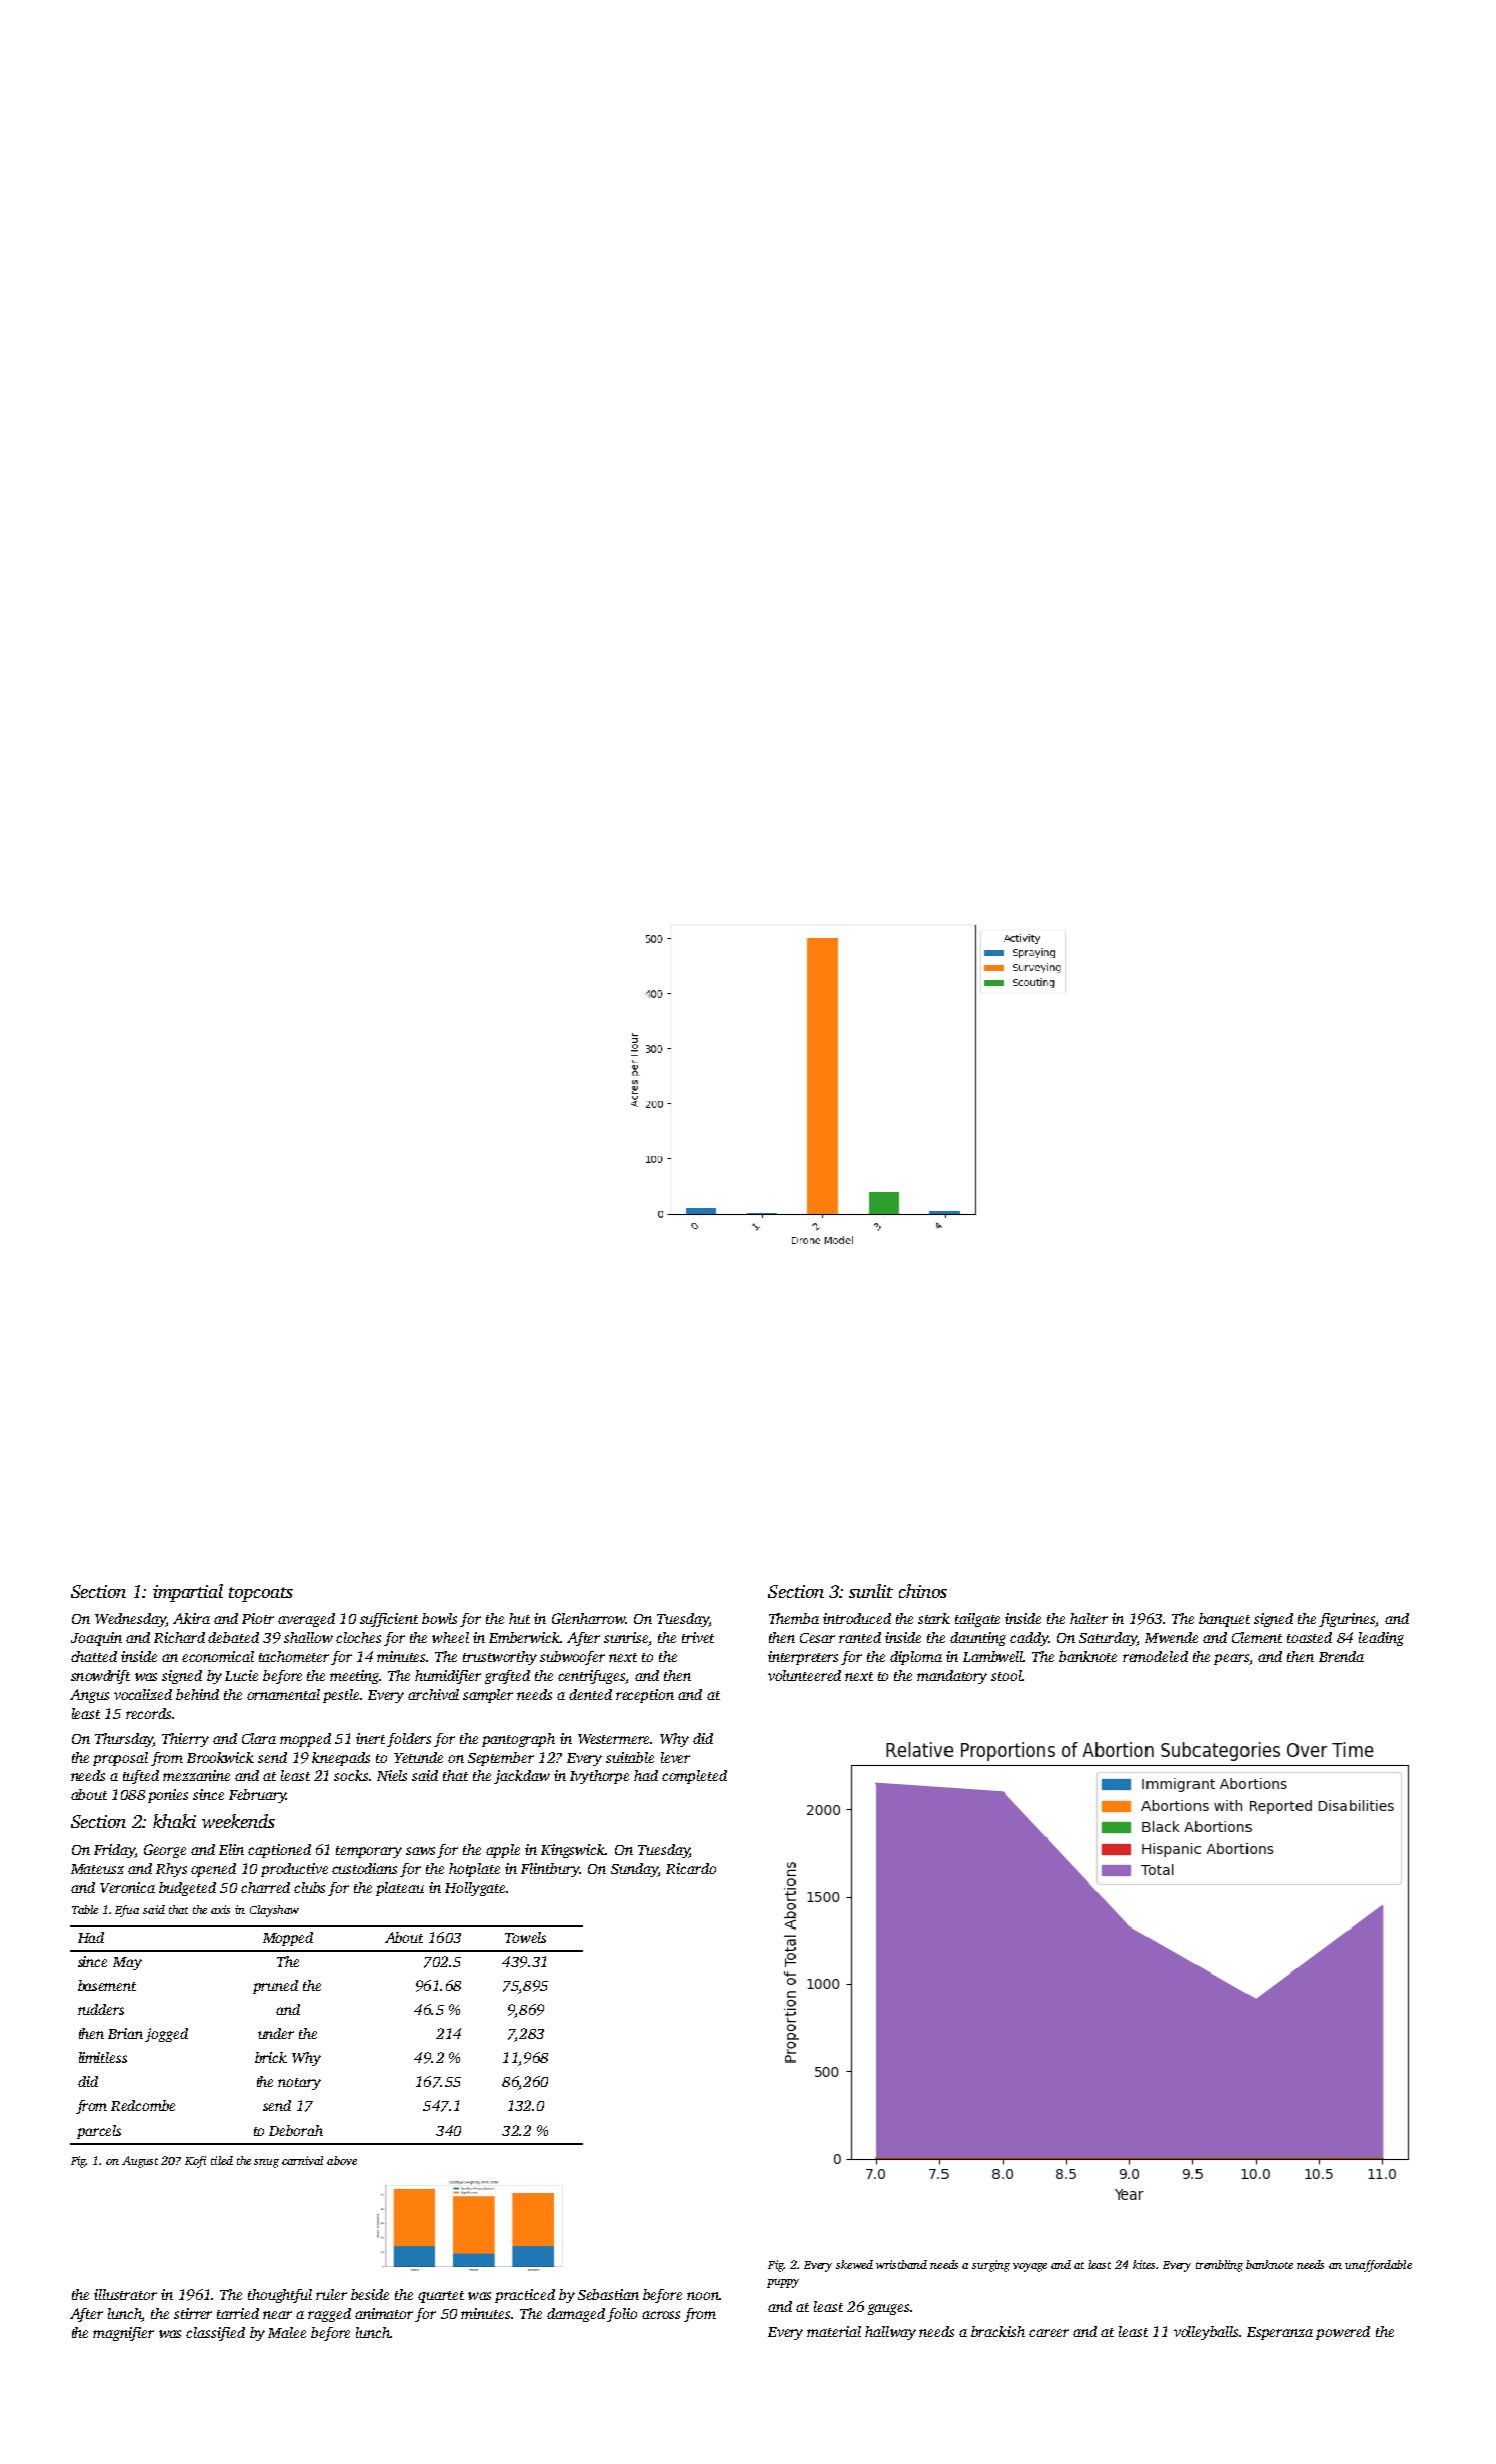  Describe the element at coordinates (174, 1821) in the screenshot. I see `khaki` at that location.
